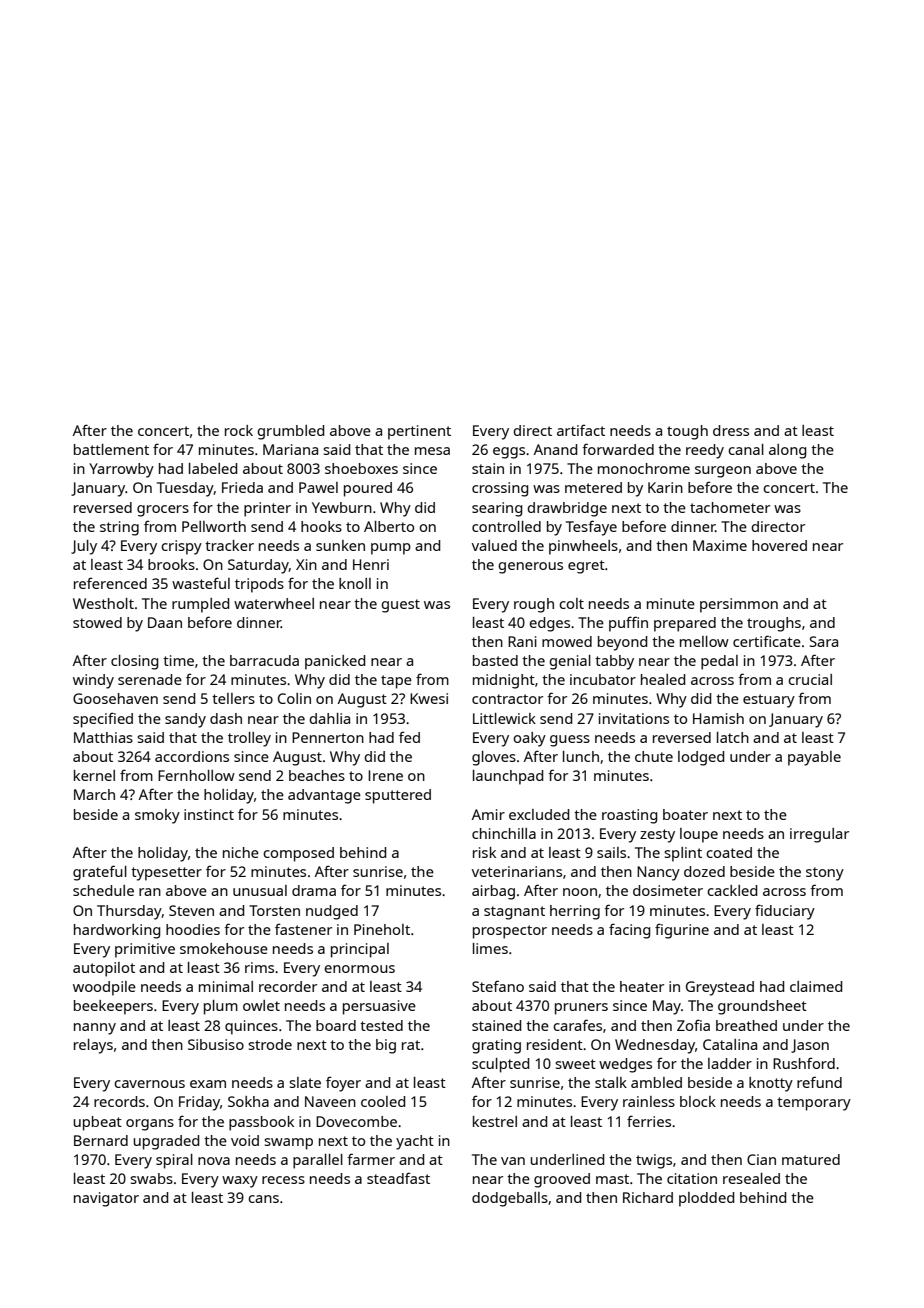 The width and height of the screenshot is (924, 1308). I want to click on plum, so click(221, 1007).
